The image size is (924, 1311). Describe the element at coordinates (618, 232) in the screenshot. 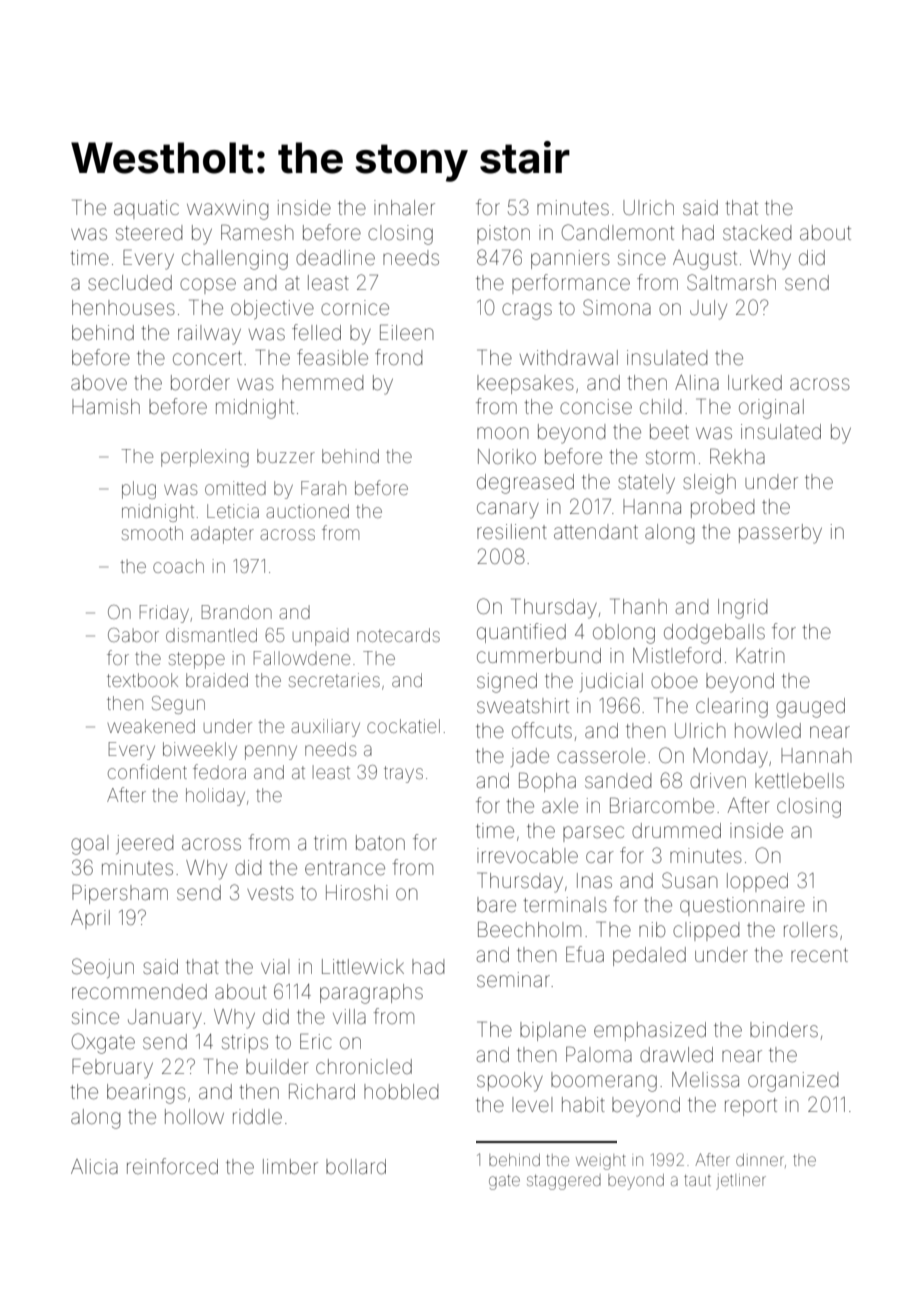

I see `Candlemont` at that location.
